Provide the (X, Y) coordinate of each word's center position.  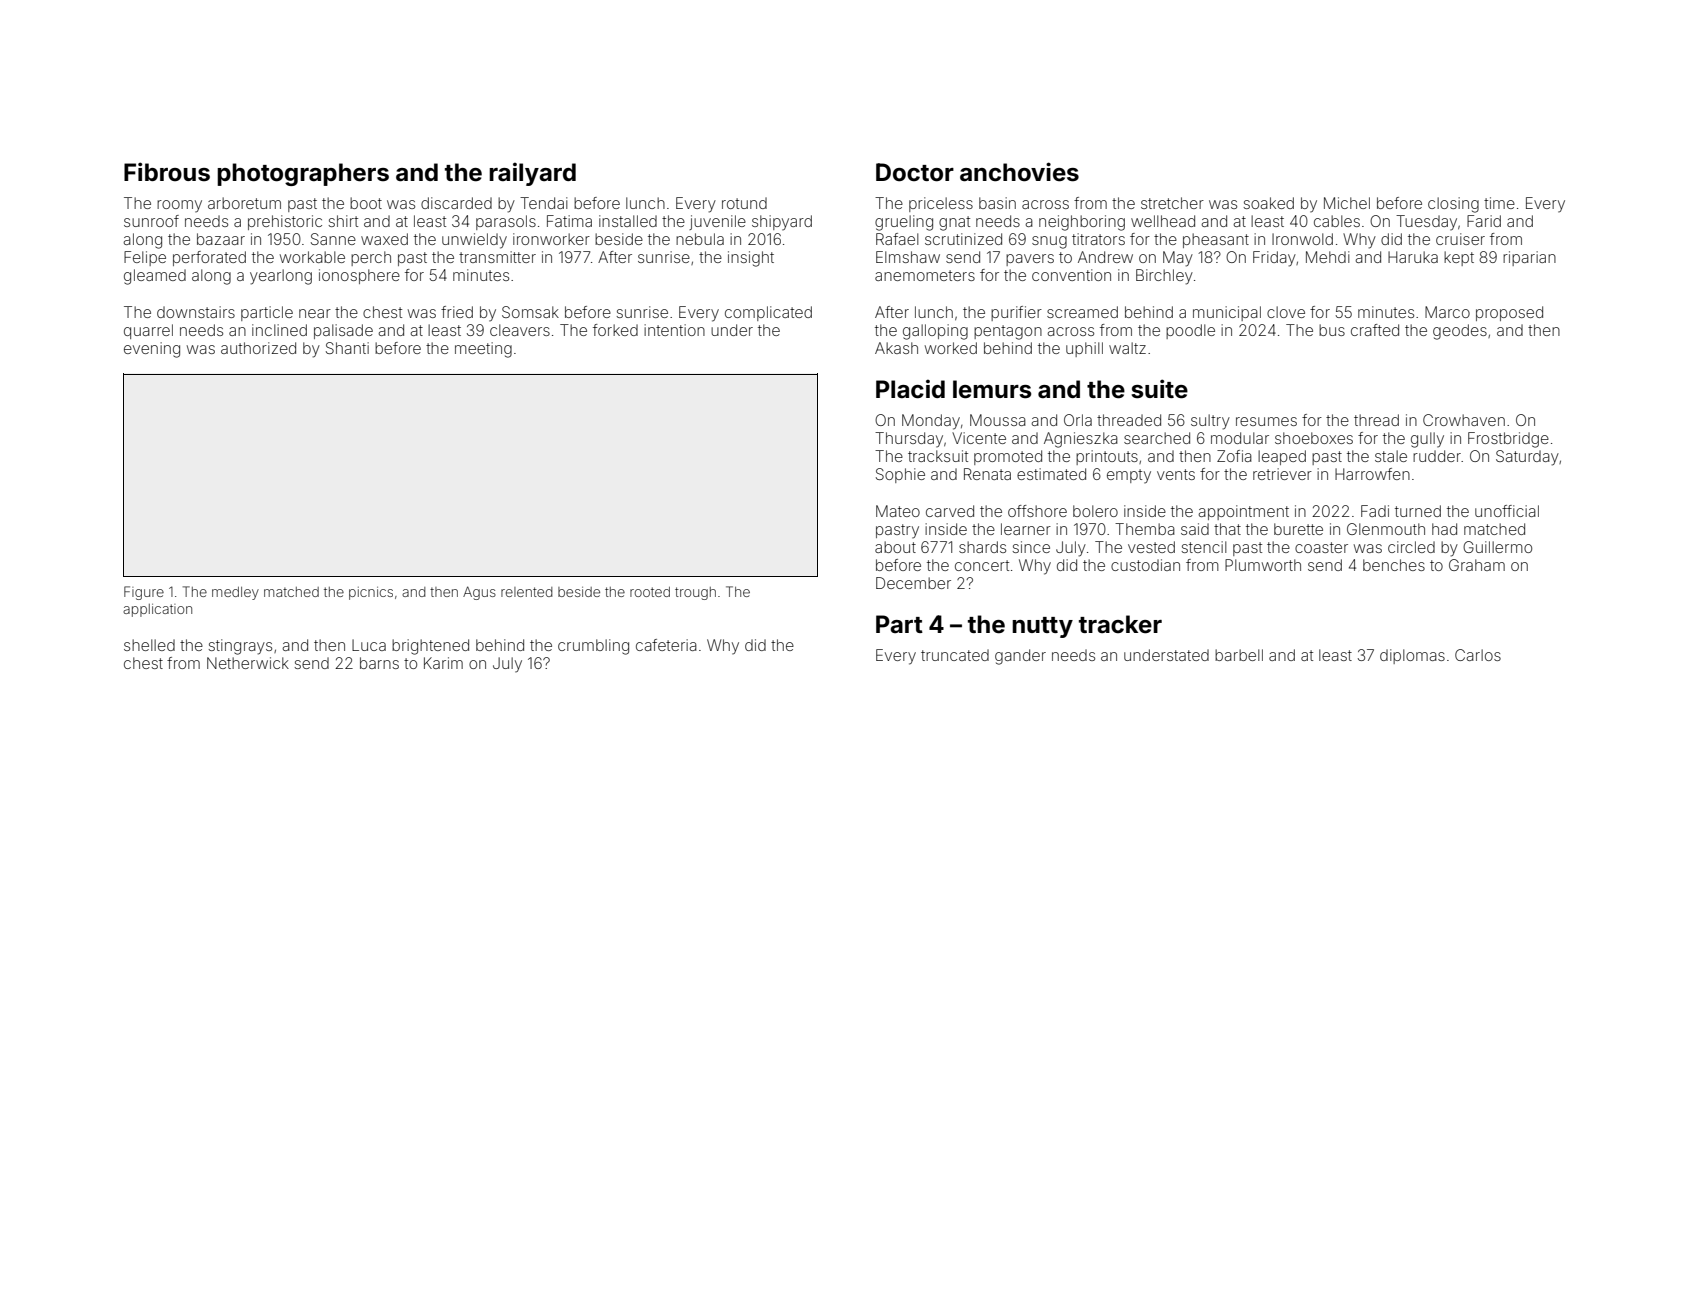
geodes (1460, 332)
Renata (987, 474)
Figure (144, 593)
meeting (483, 350)
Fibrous (167, 172)
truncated (955, 655)
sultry (1210, 422)
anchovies (1019, 172)
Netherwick (248, 663)
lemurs (992, 389)
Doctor (915, 172)
